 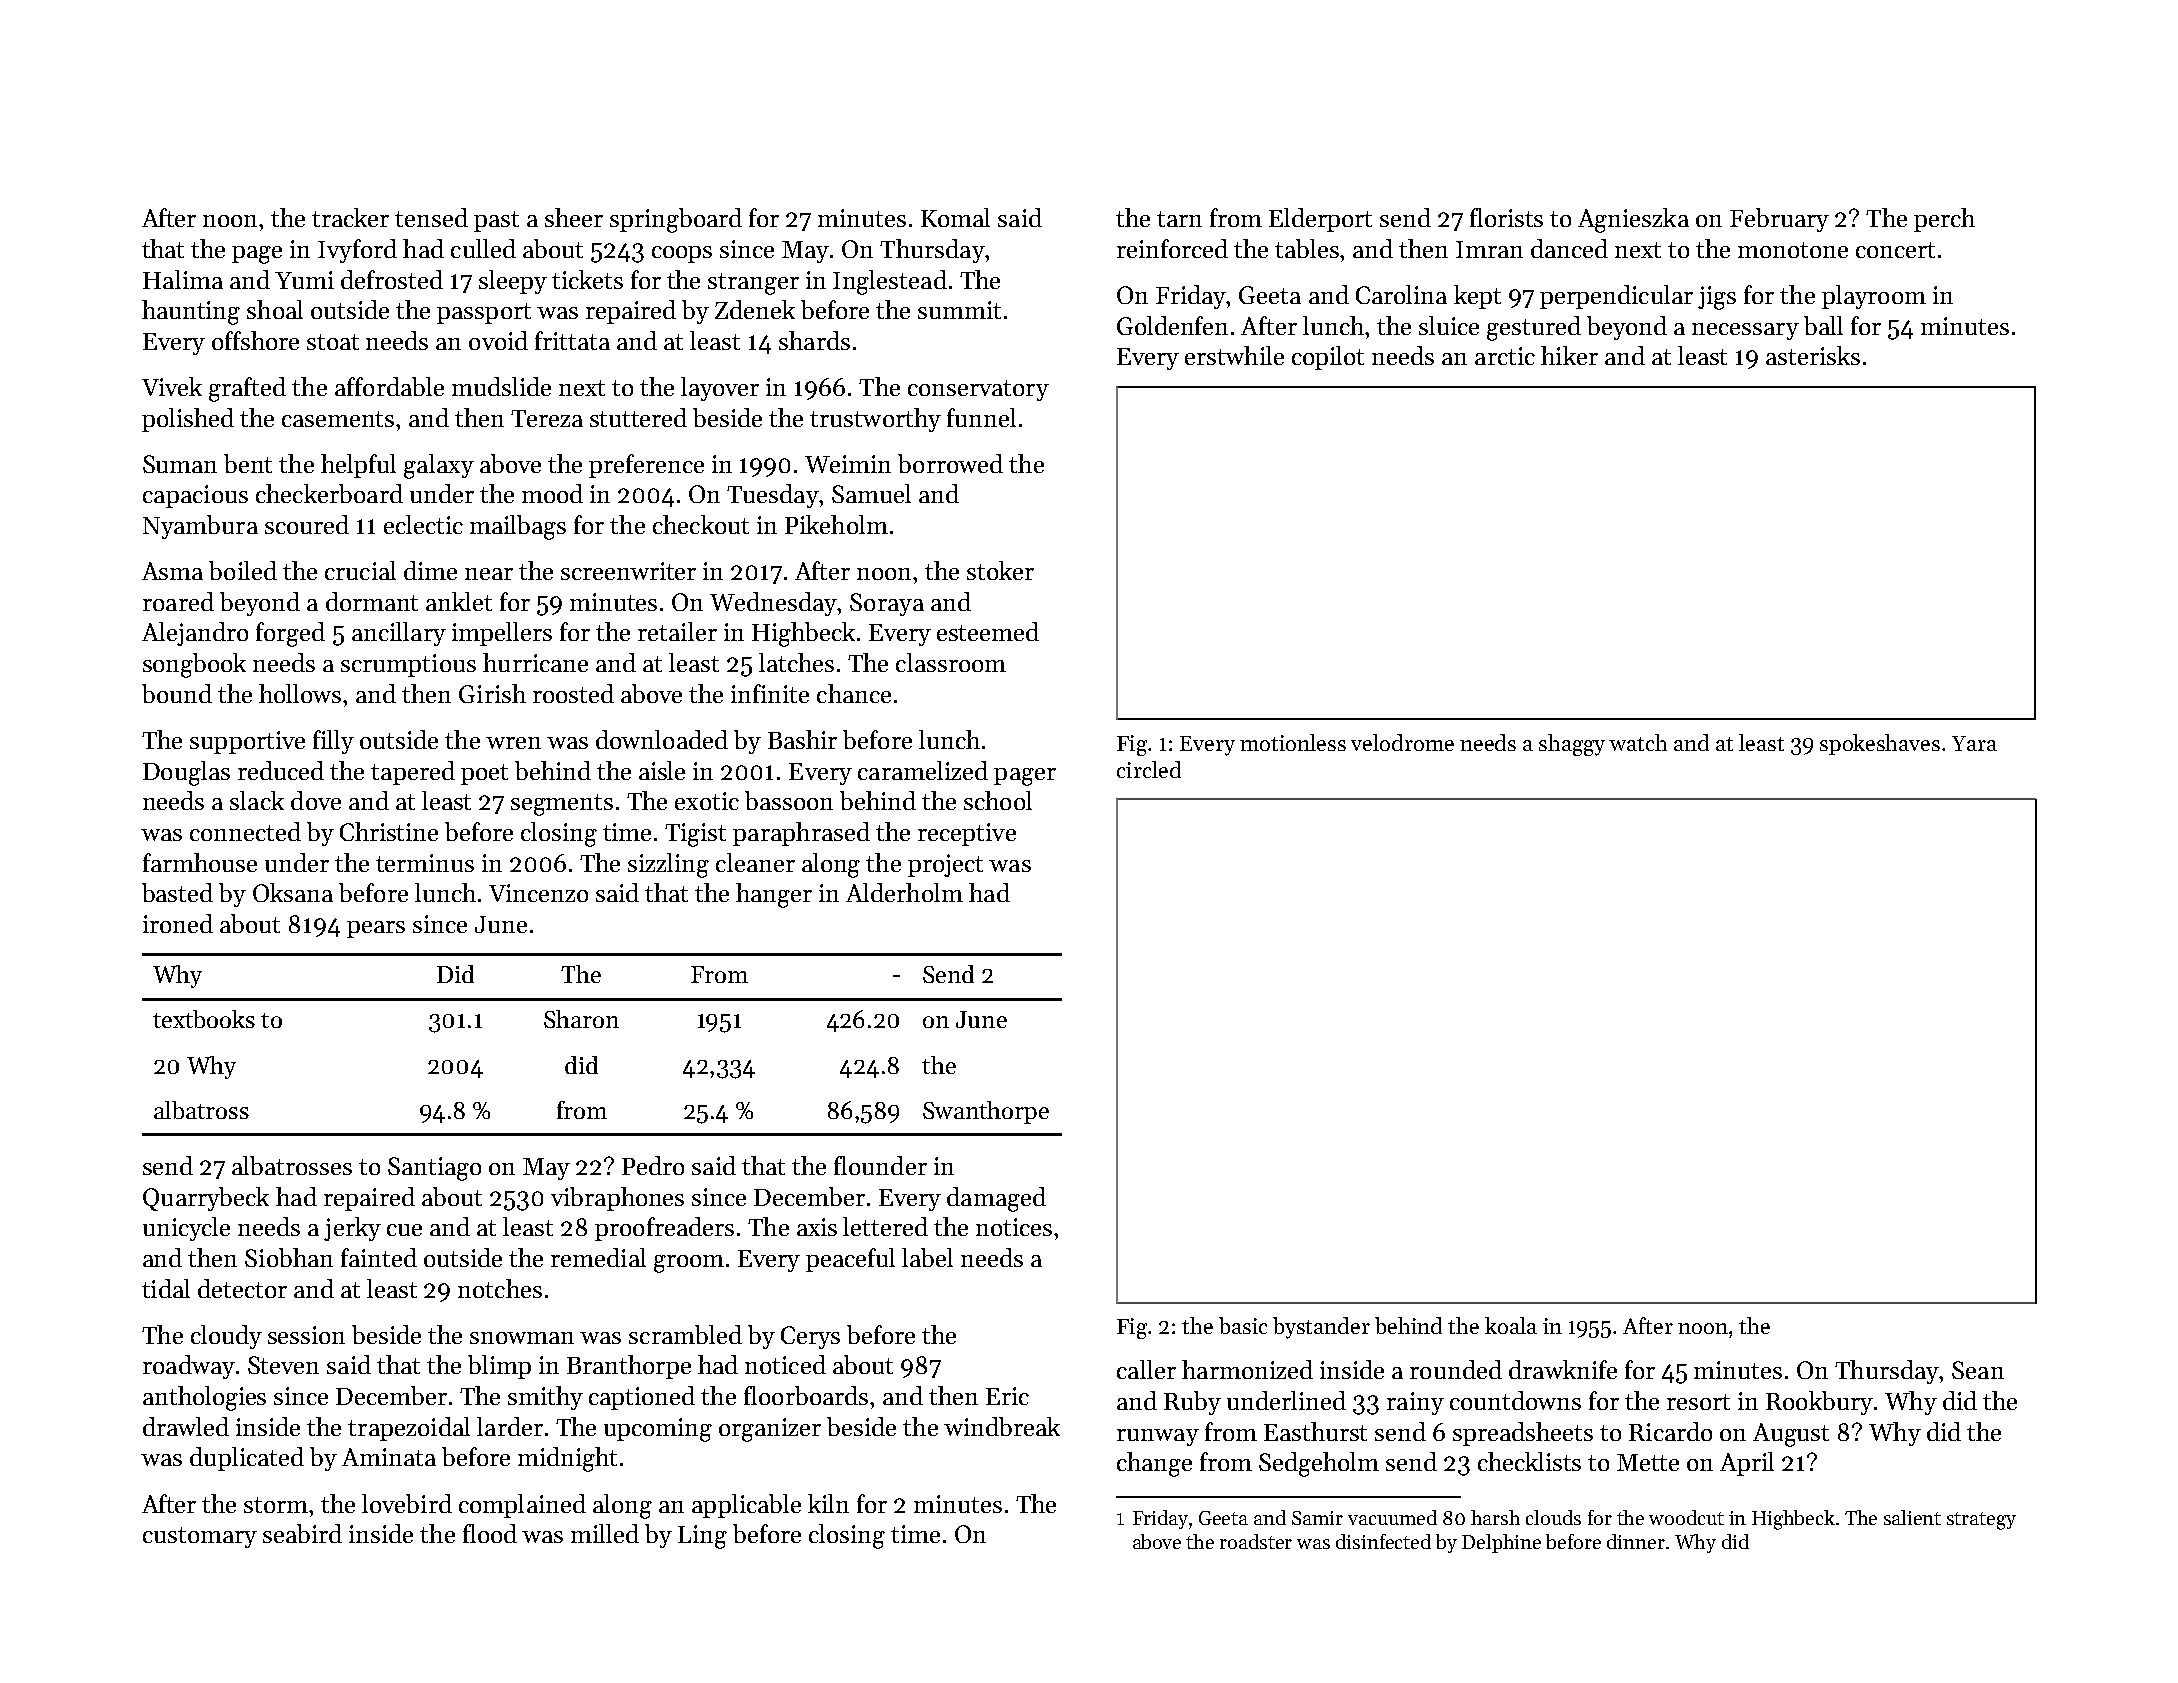 What do you see at coordinates (522, 1338) in the page?
I see `snowman` at bounding box center [522, 1338].
